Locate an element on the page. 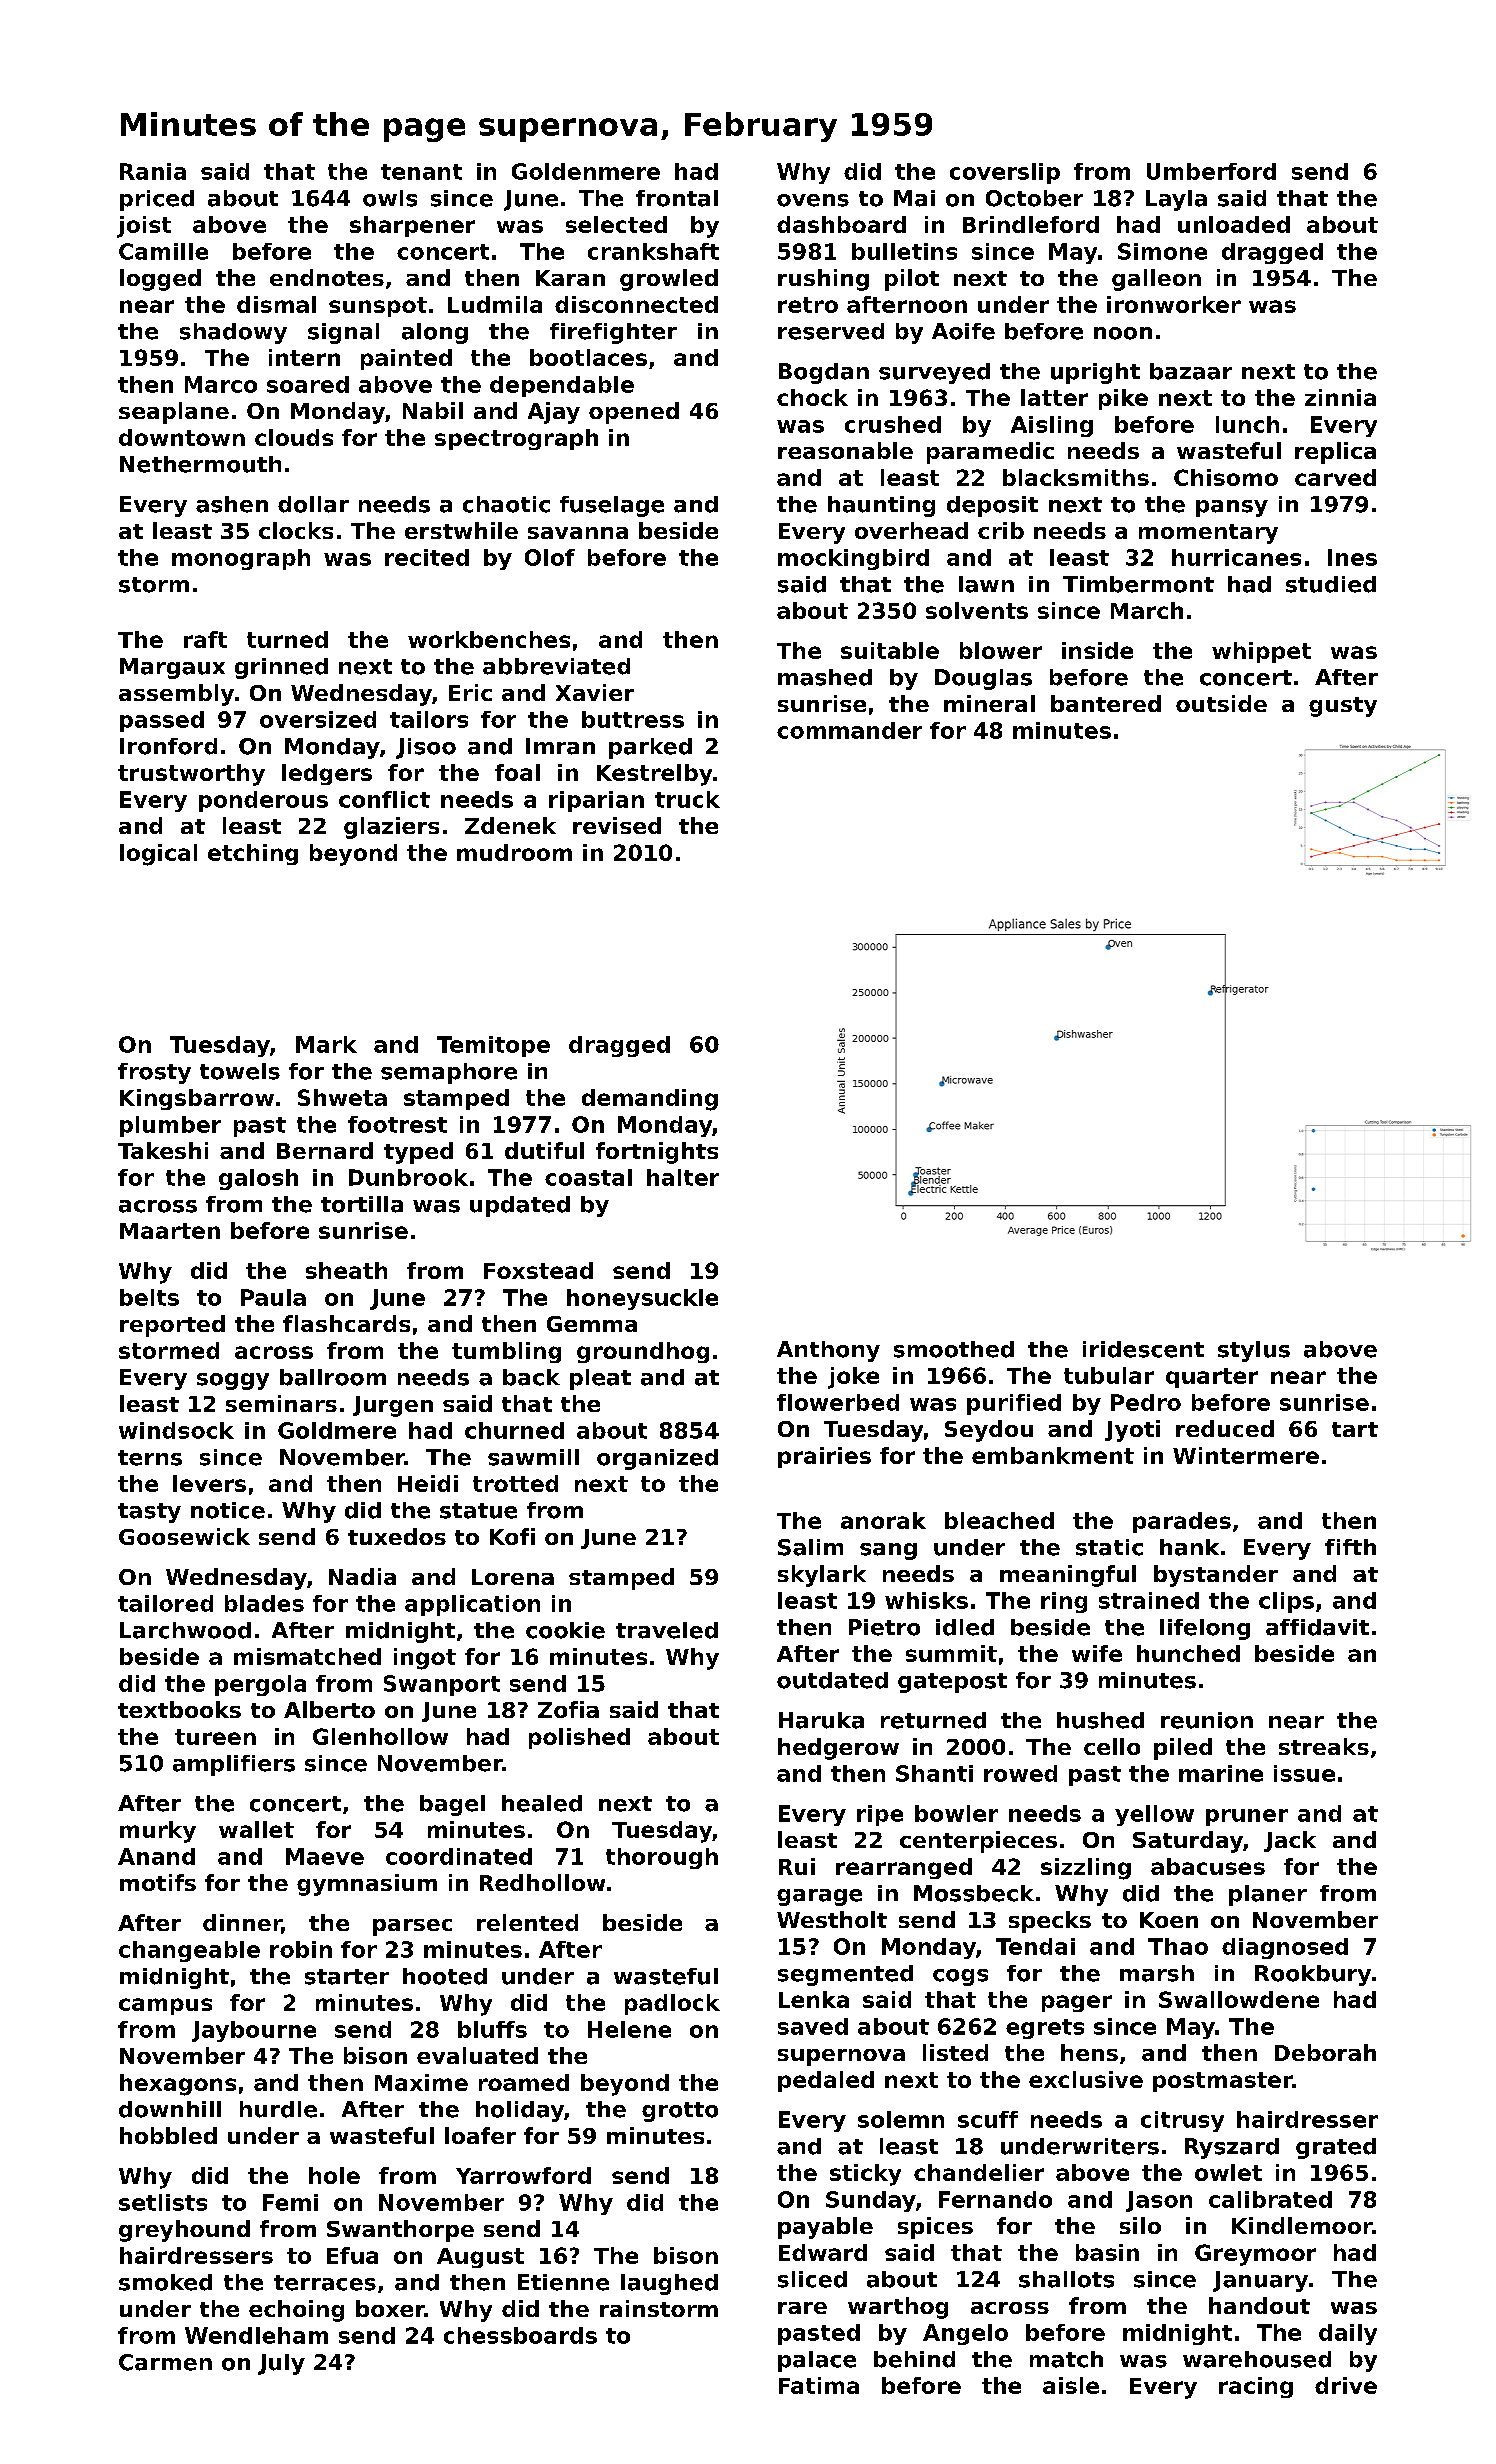  seaplane is located at coordinates (174, 413).
